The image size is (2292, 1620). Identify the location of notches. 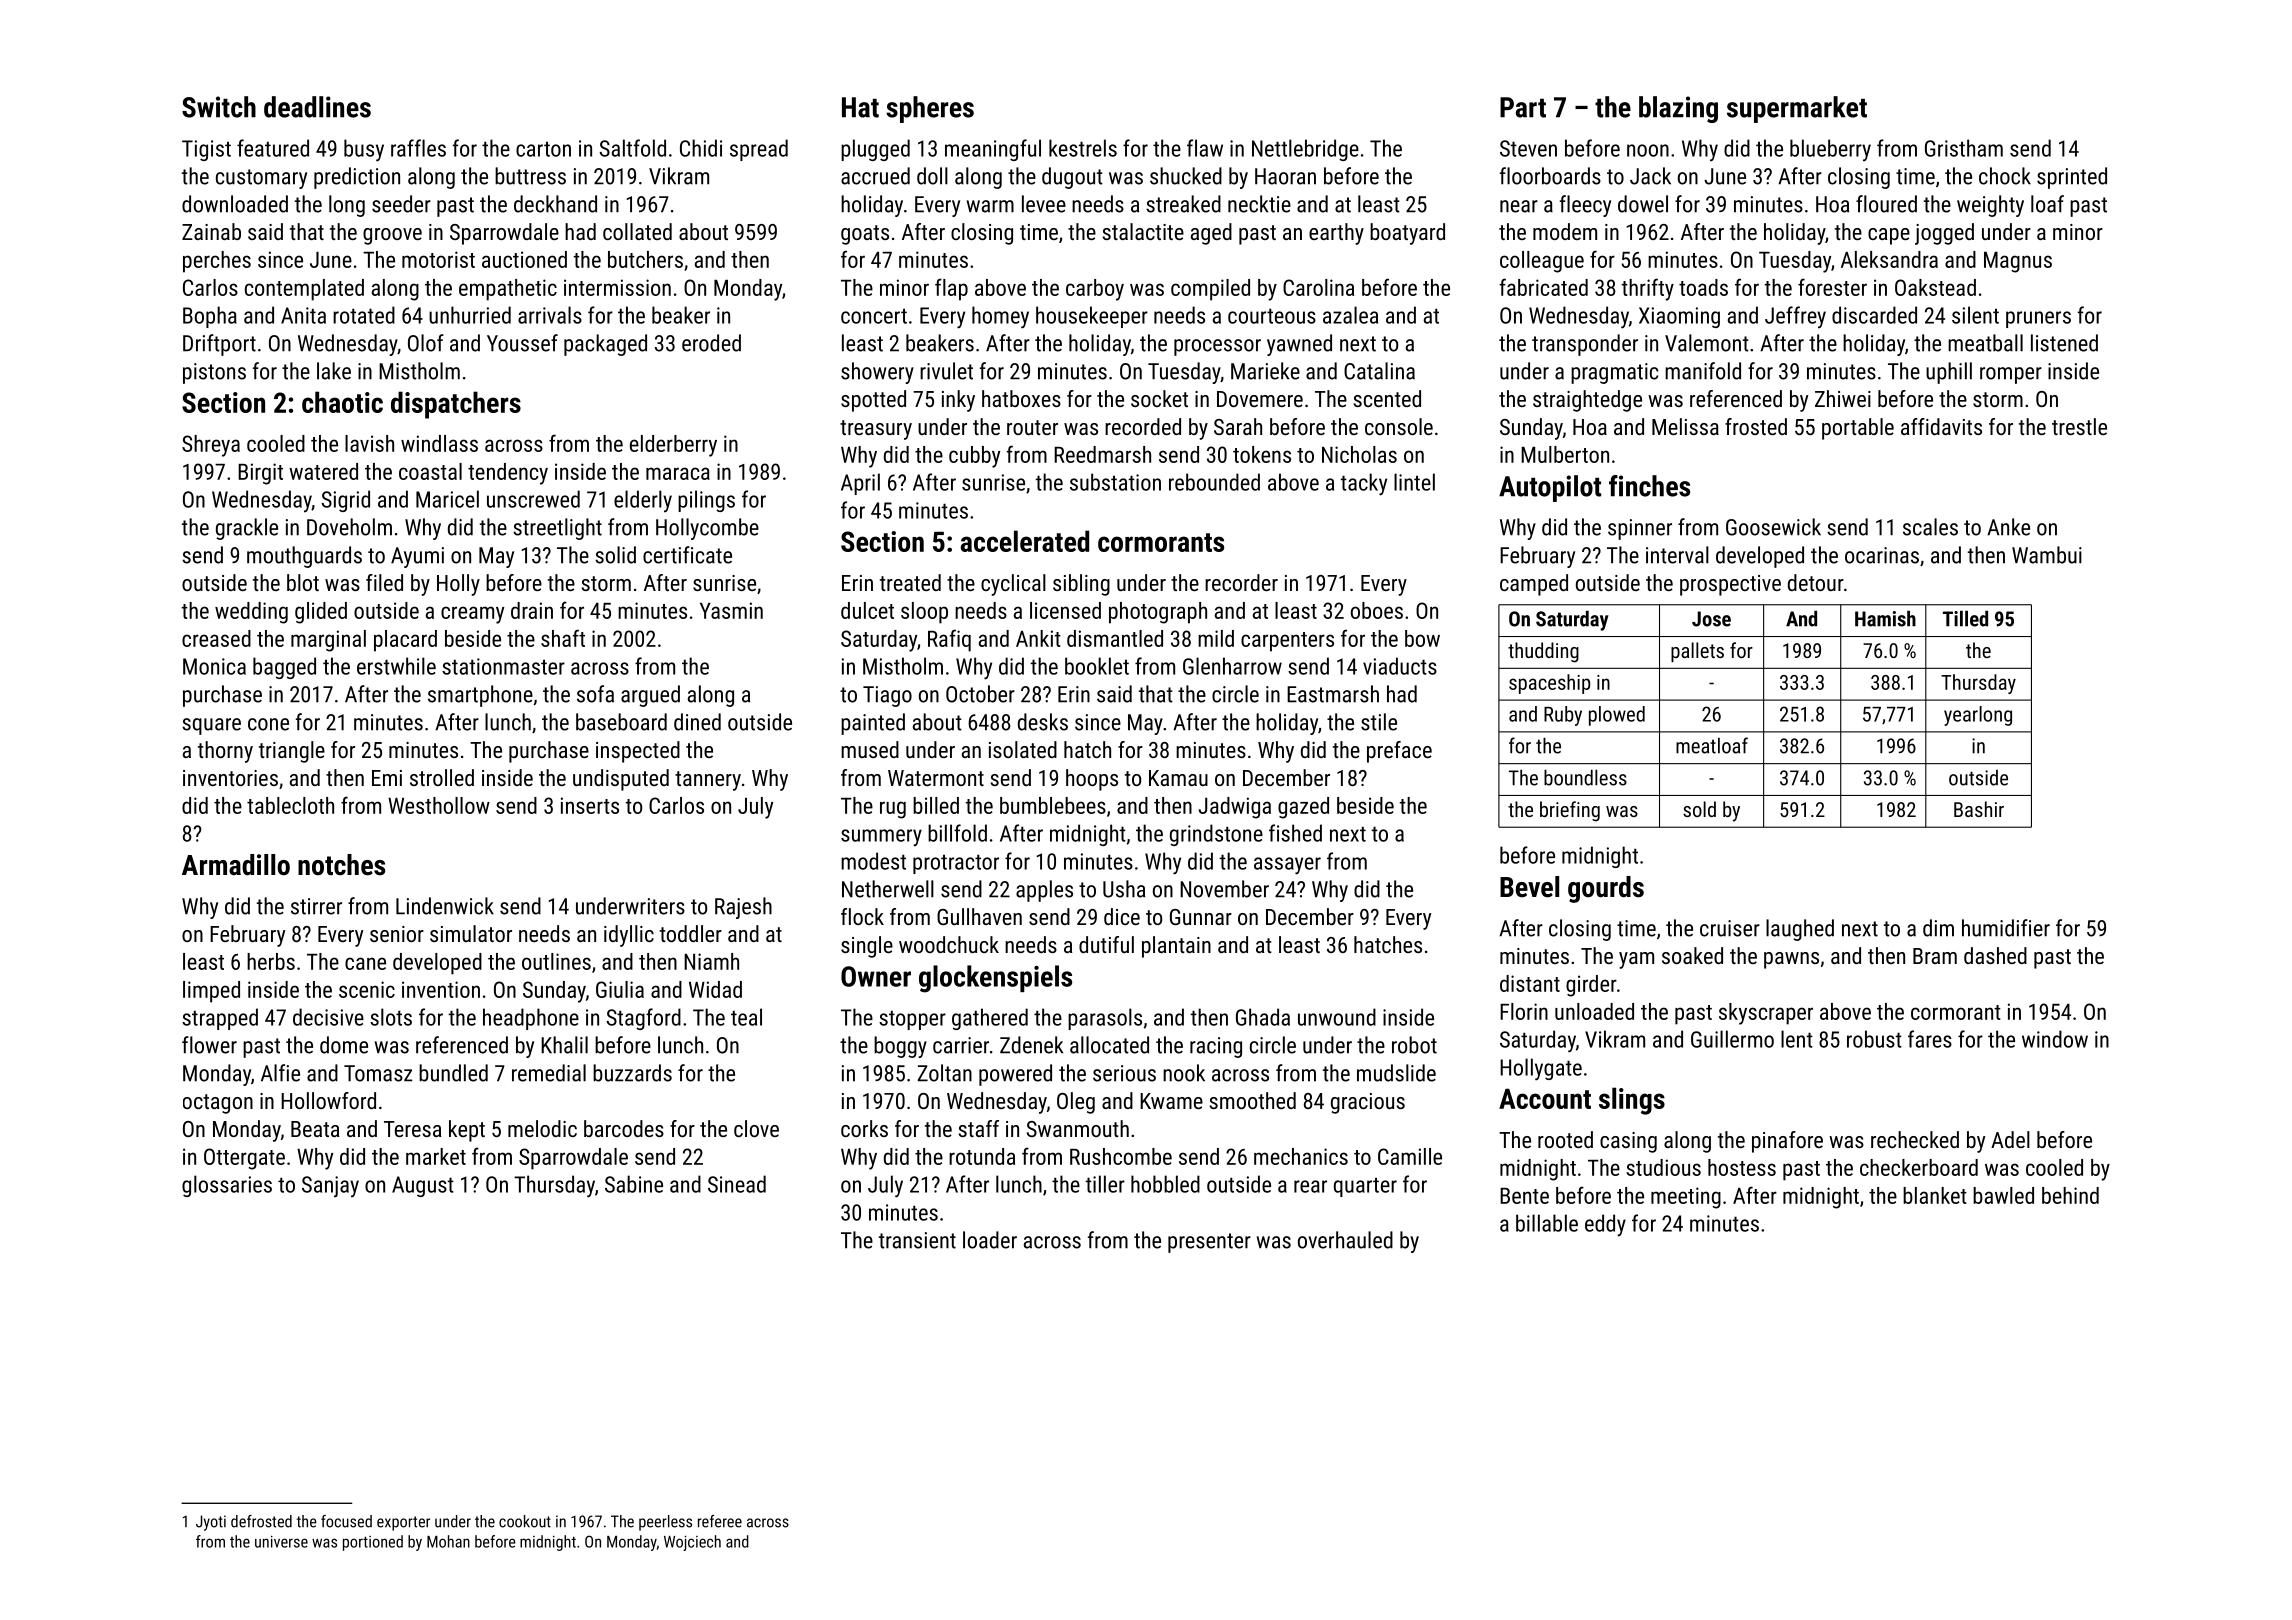
(341, 865).
